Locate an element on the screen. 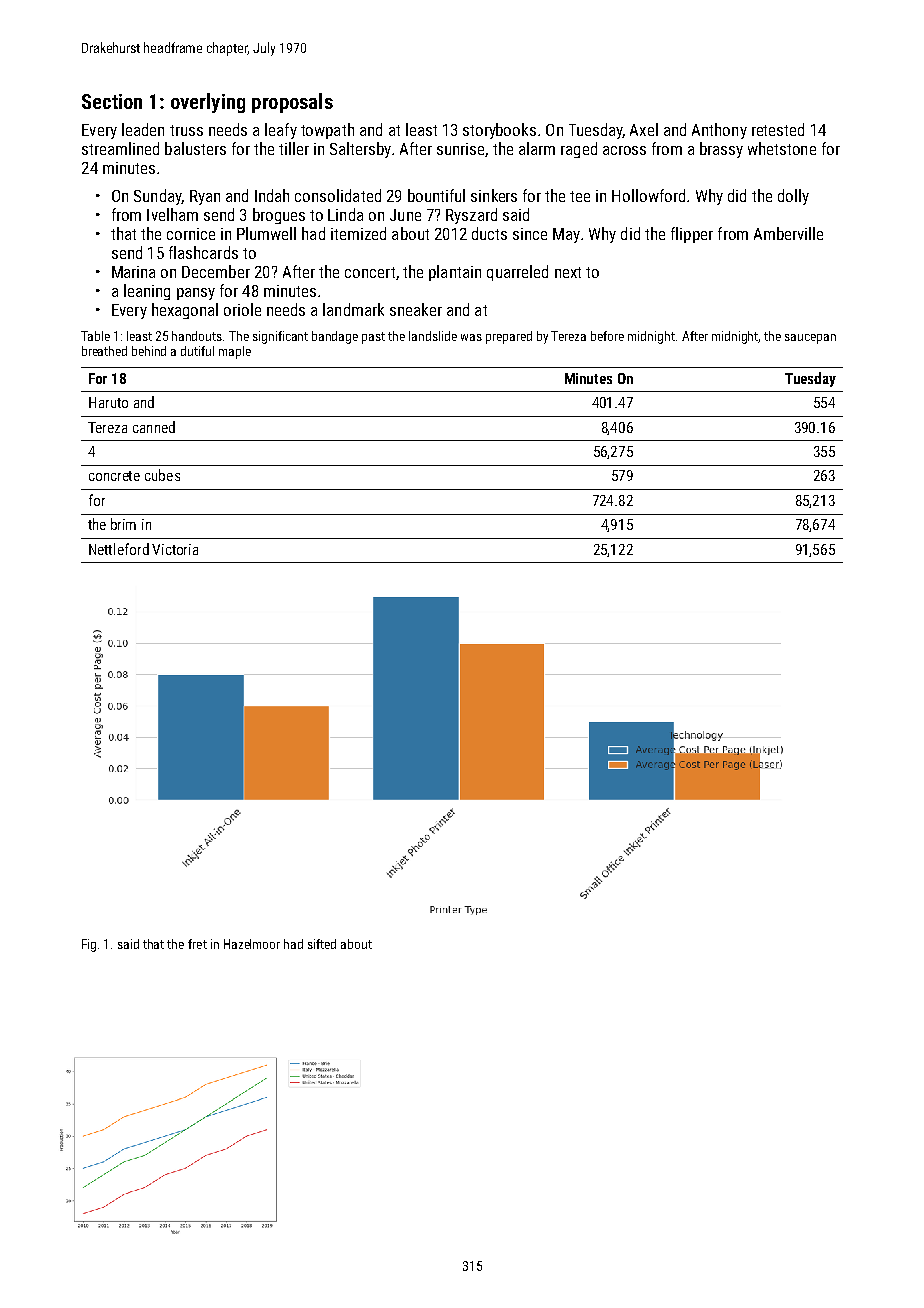 The width and height of the screenshot is (924, 1308). fret is located at coordinates (197, 944).
